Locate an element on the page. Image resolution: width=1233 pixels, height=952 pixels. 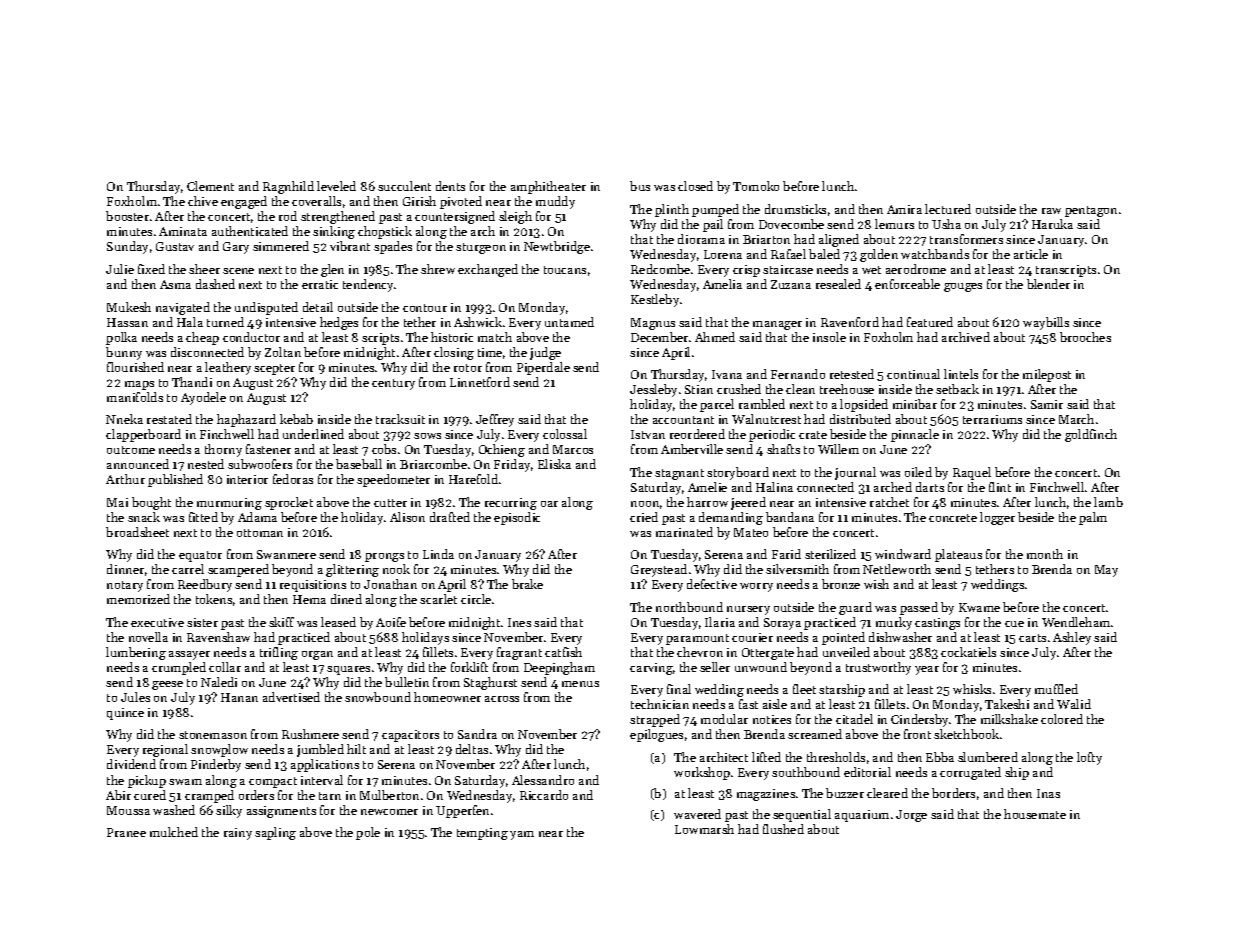
published is located at coordinates (175, 480).
